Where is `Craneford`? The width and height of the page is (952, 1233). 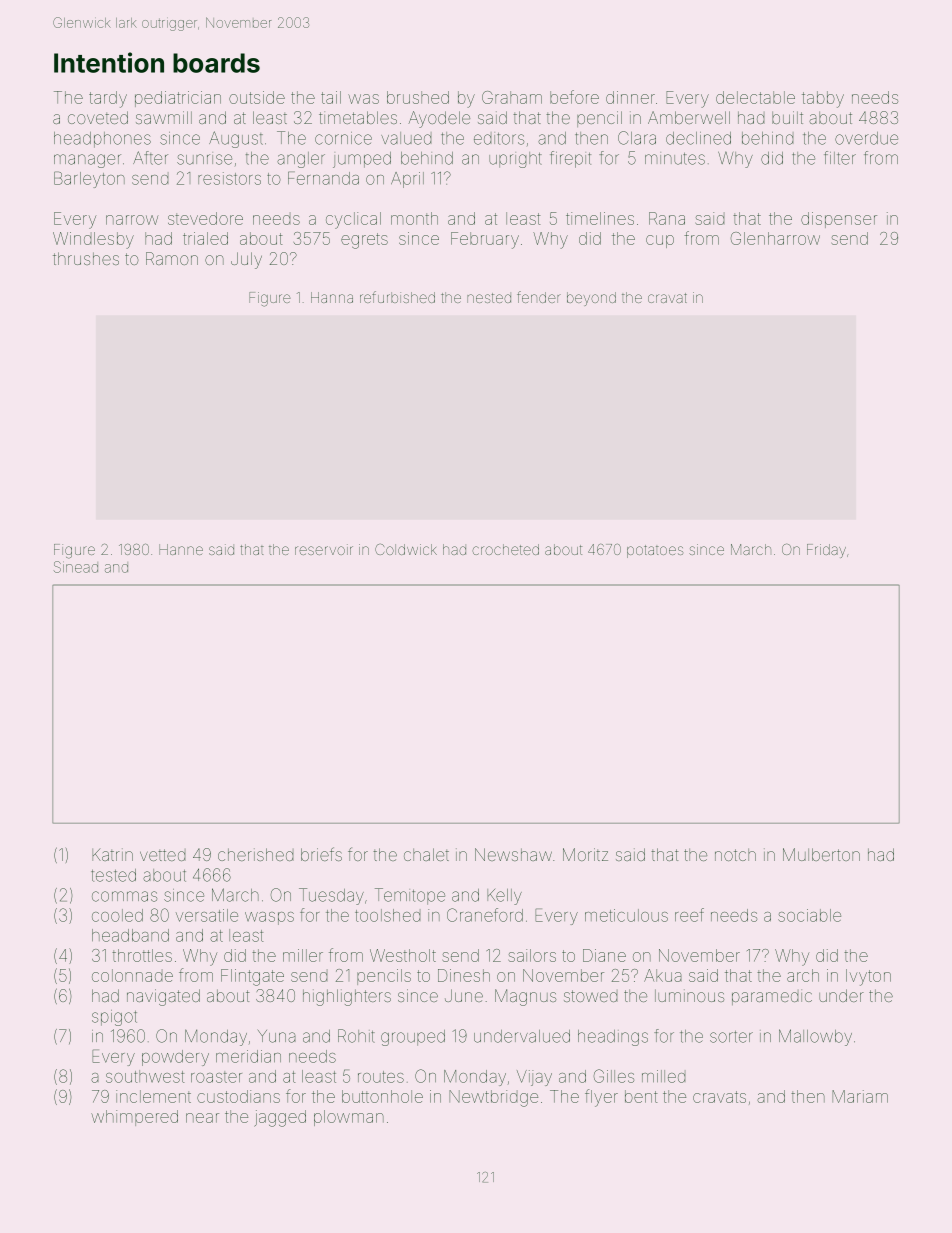
Craneford is located at coordinates (485, 915).
